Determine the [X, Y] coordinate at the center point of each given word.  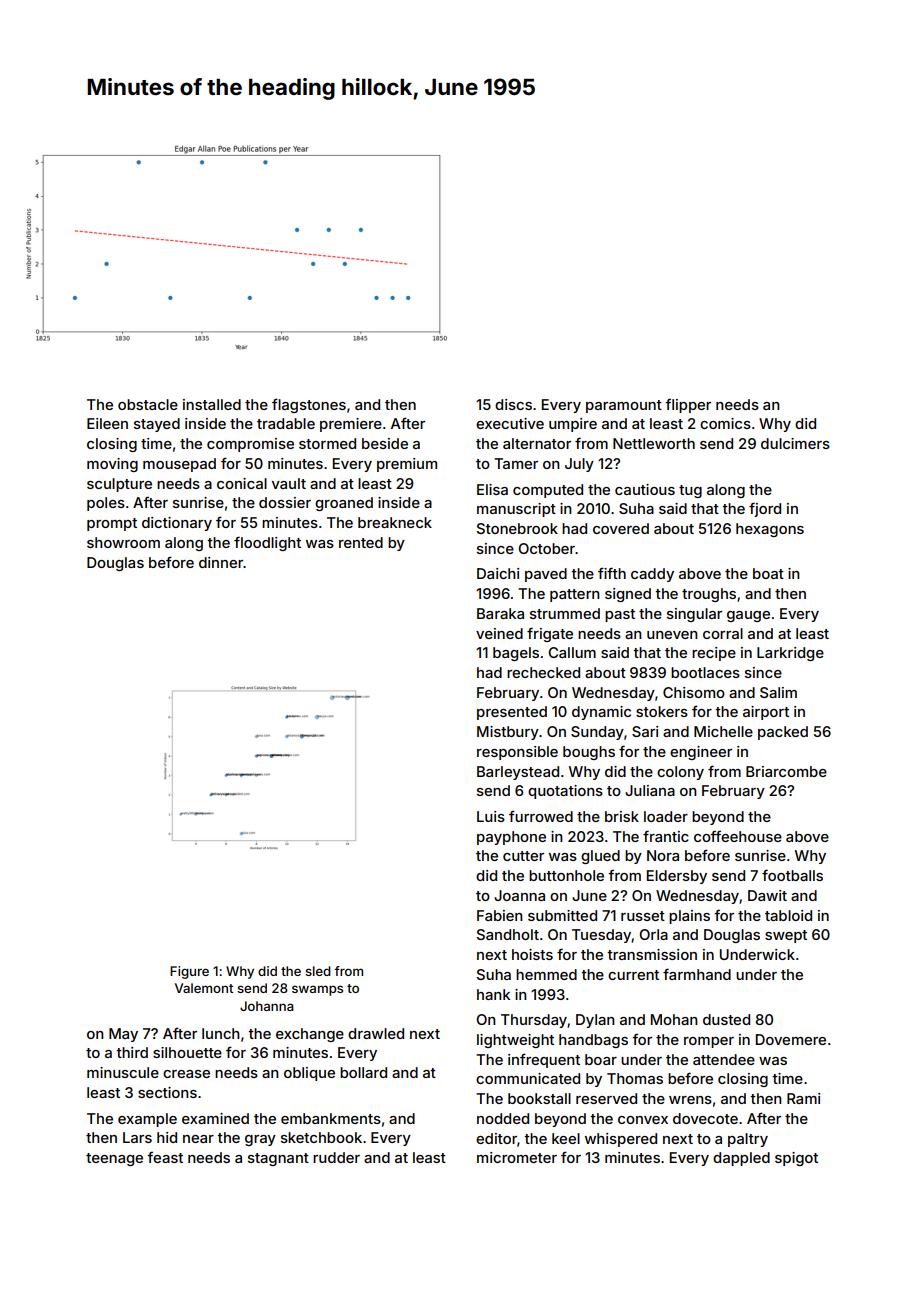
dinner [221, 562]
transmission [652, 954]
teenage [114, 1159]
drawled [376, 1033]
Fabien [500, 915]
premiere [351, 425]
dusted [726, 1019]
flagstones [309, 405]
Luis [491, 816]
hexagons [770, 530]
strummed [565, 613]
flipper [688, 405]
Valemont [204, 988]
